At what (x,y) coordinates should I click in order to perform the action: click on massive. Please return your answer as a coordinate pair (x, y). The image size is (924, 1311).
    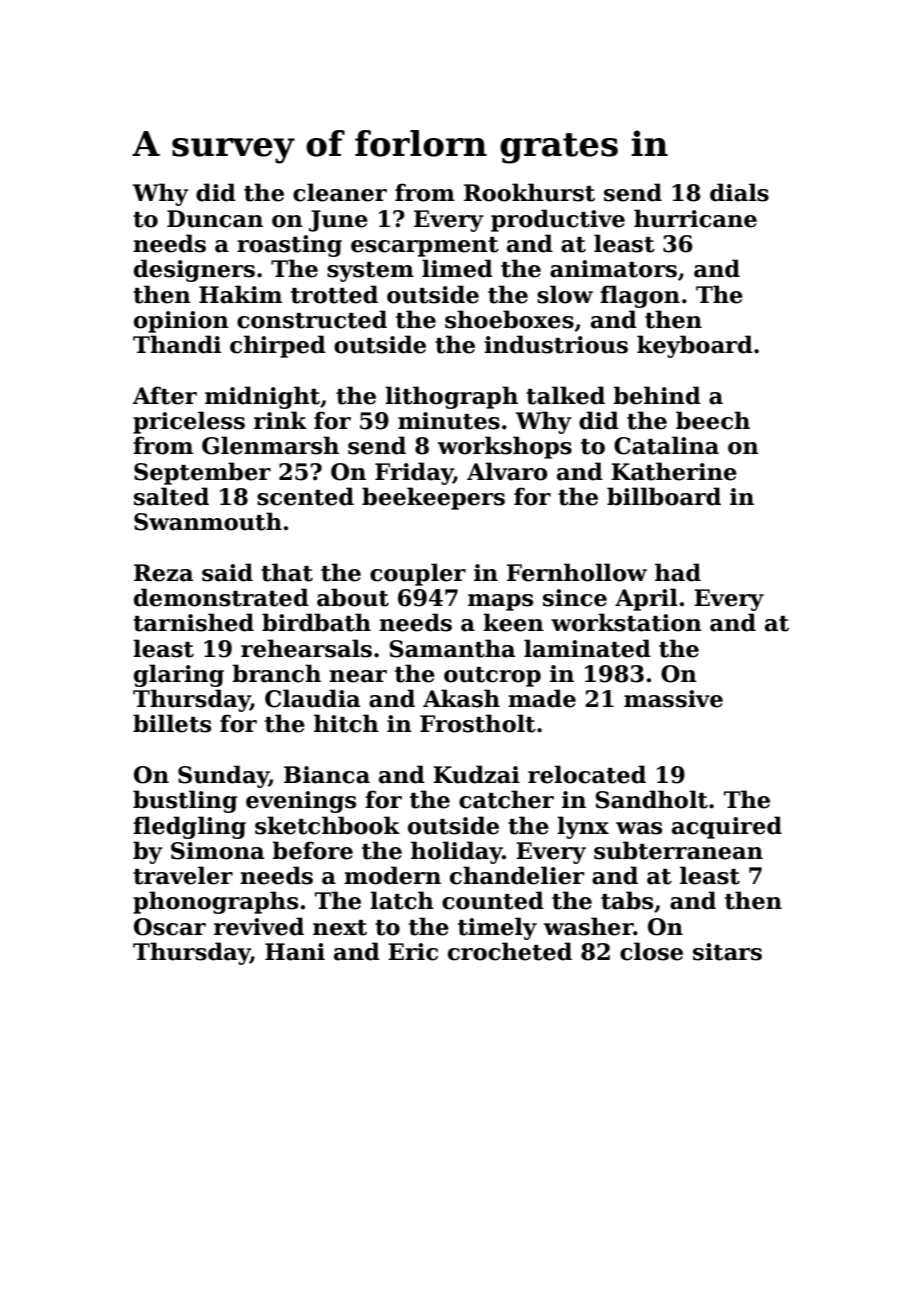
    Looking at the image, I should click on (673, 699).
